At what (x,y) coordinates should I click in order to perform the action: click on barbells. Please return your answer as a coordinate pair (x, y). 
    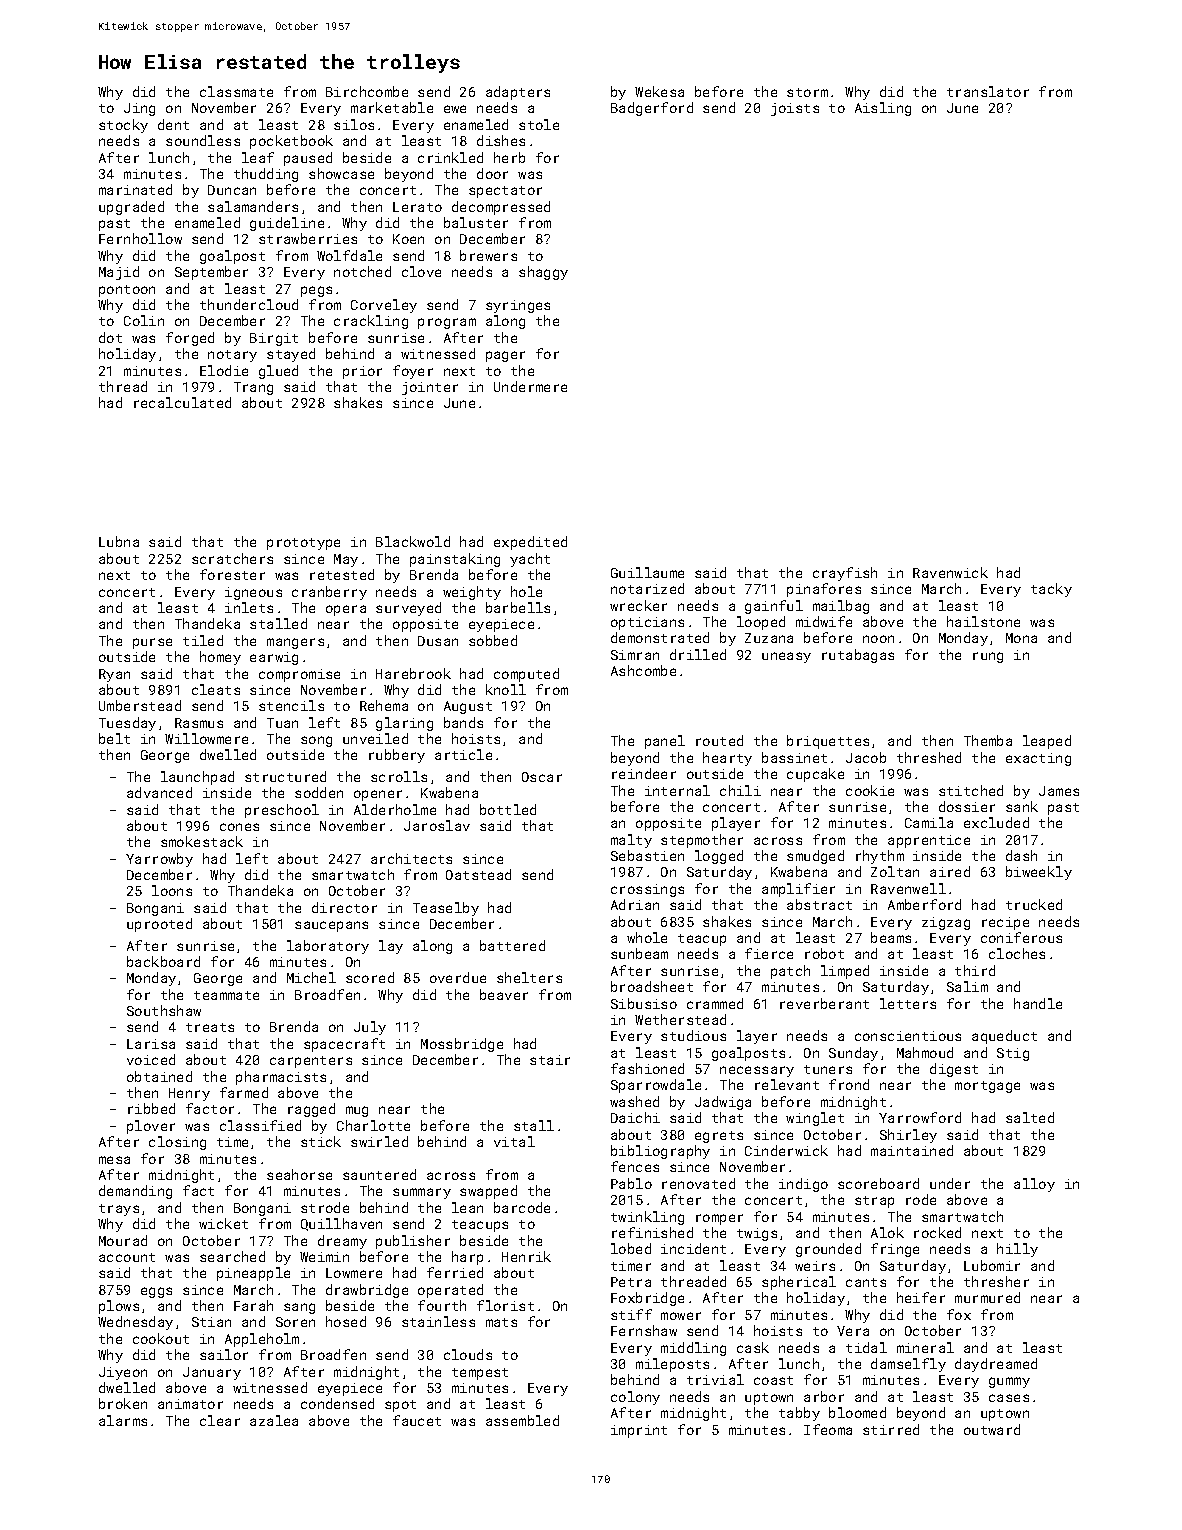
    Looking at the image, I should click on (518, 607).
